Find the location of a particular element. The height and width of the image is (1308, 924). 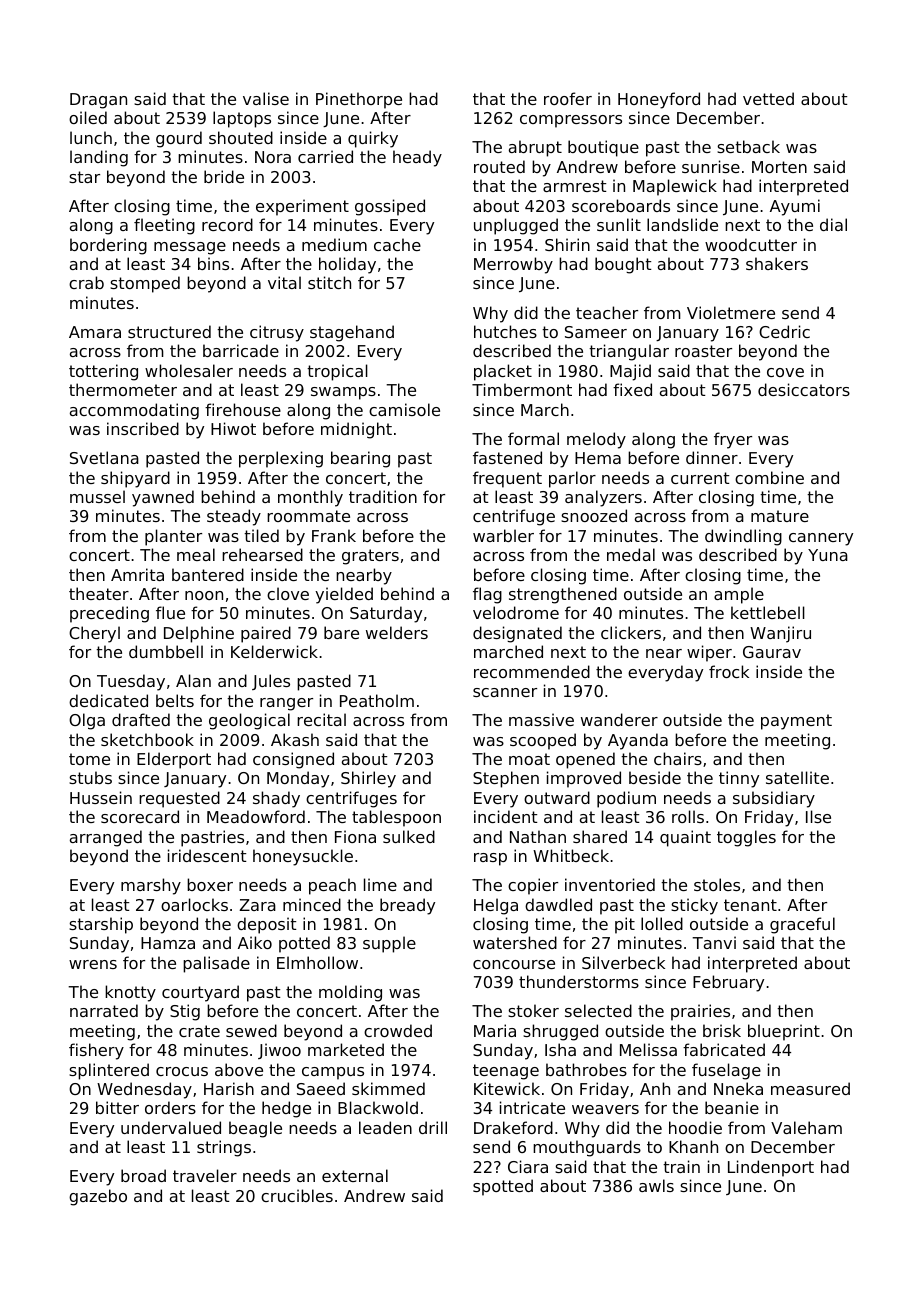

landing is located at coordinates (99, 158).
